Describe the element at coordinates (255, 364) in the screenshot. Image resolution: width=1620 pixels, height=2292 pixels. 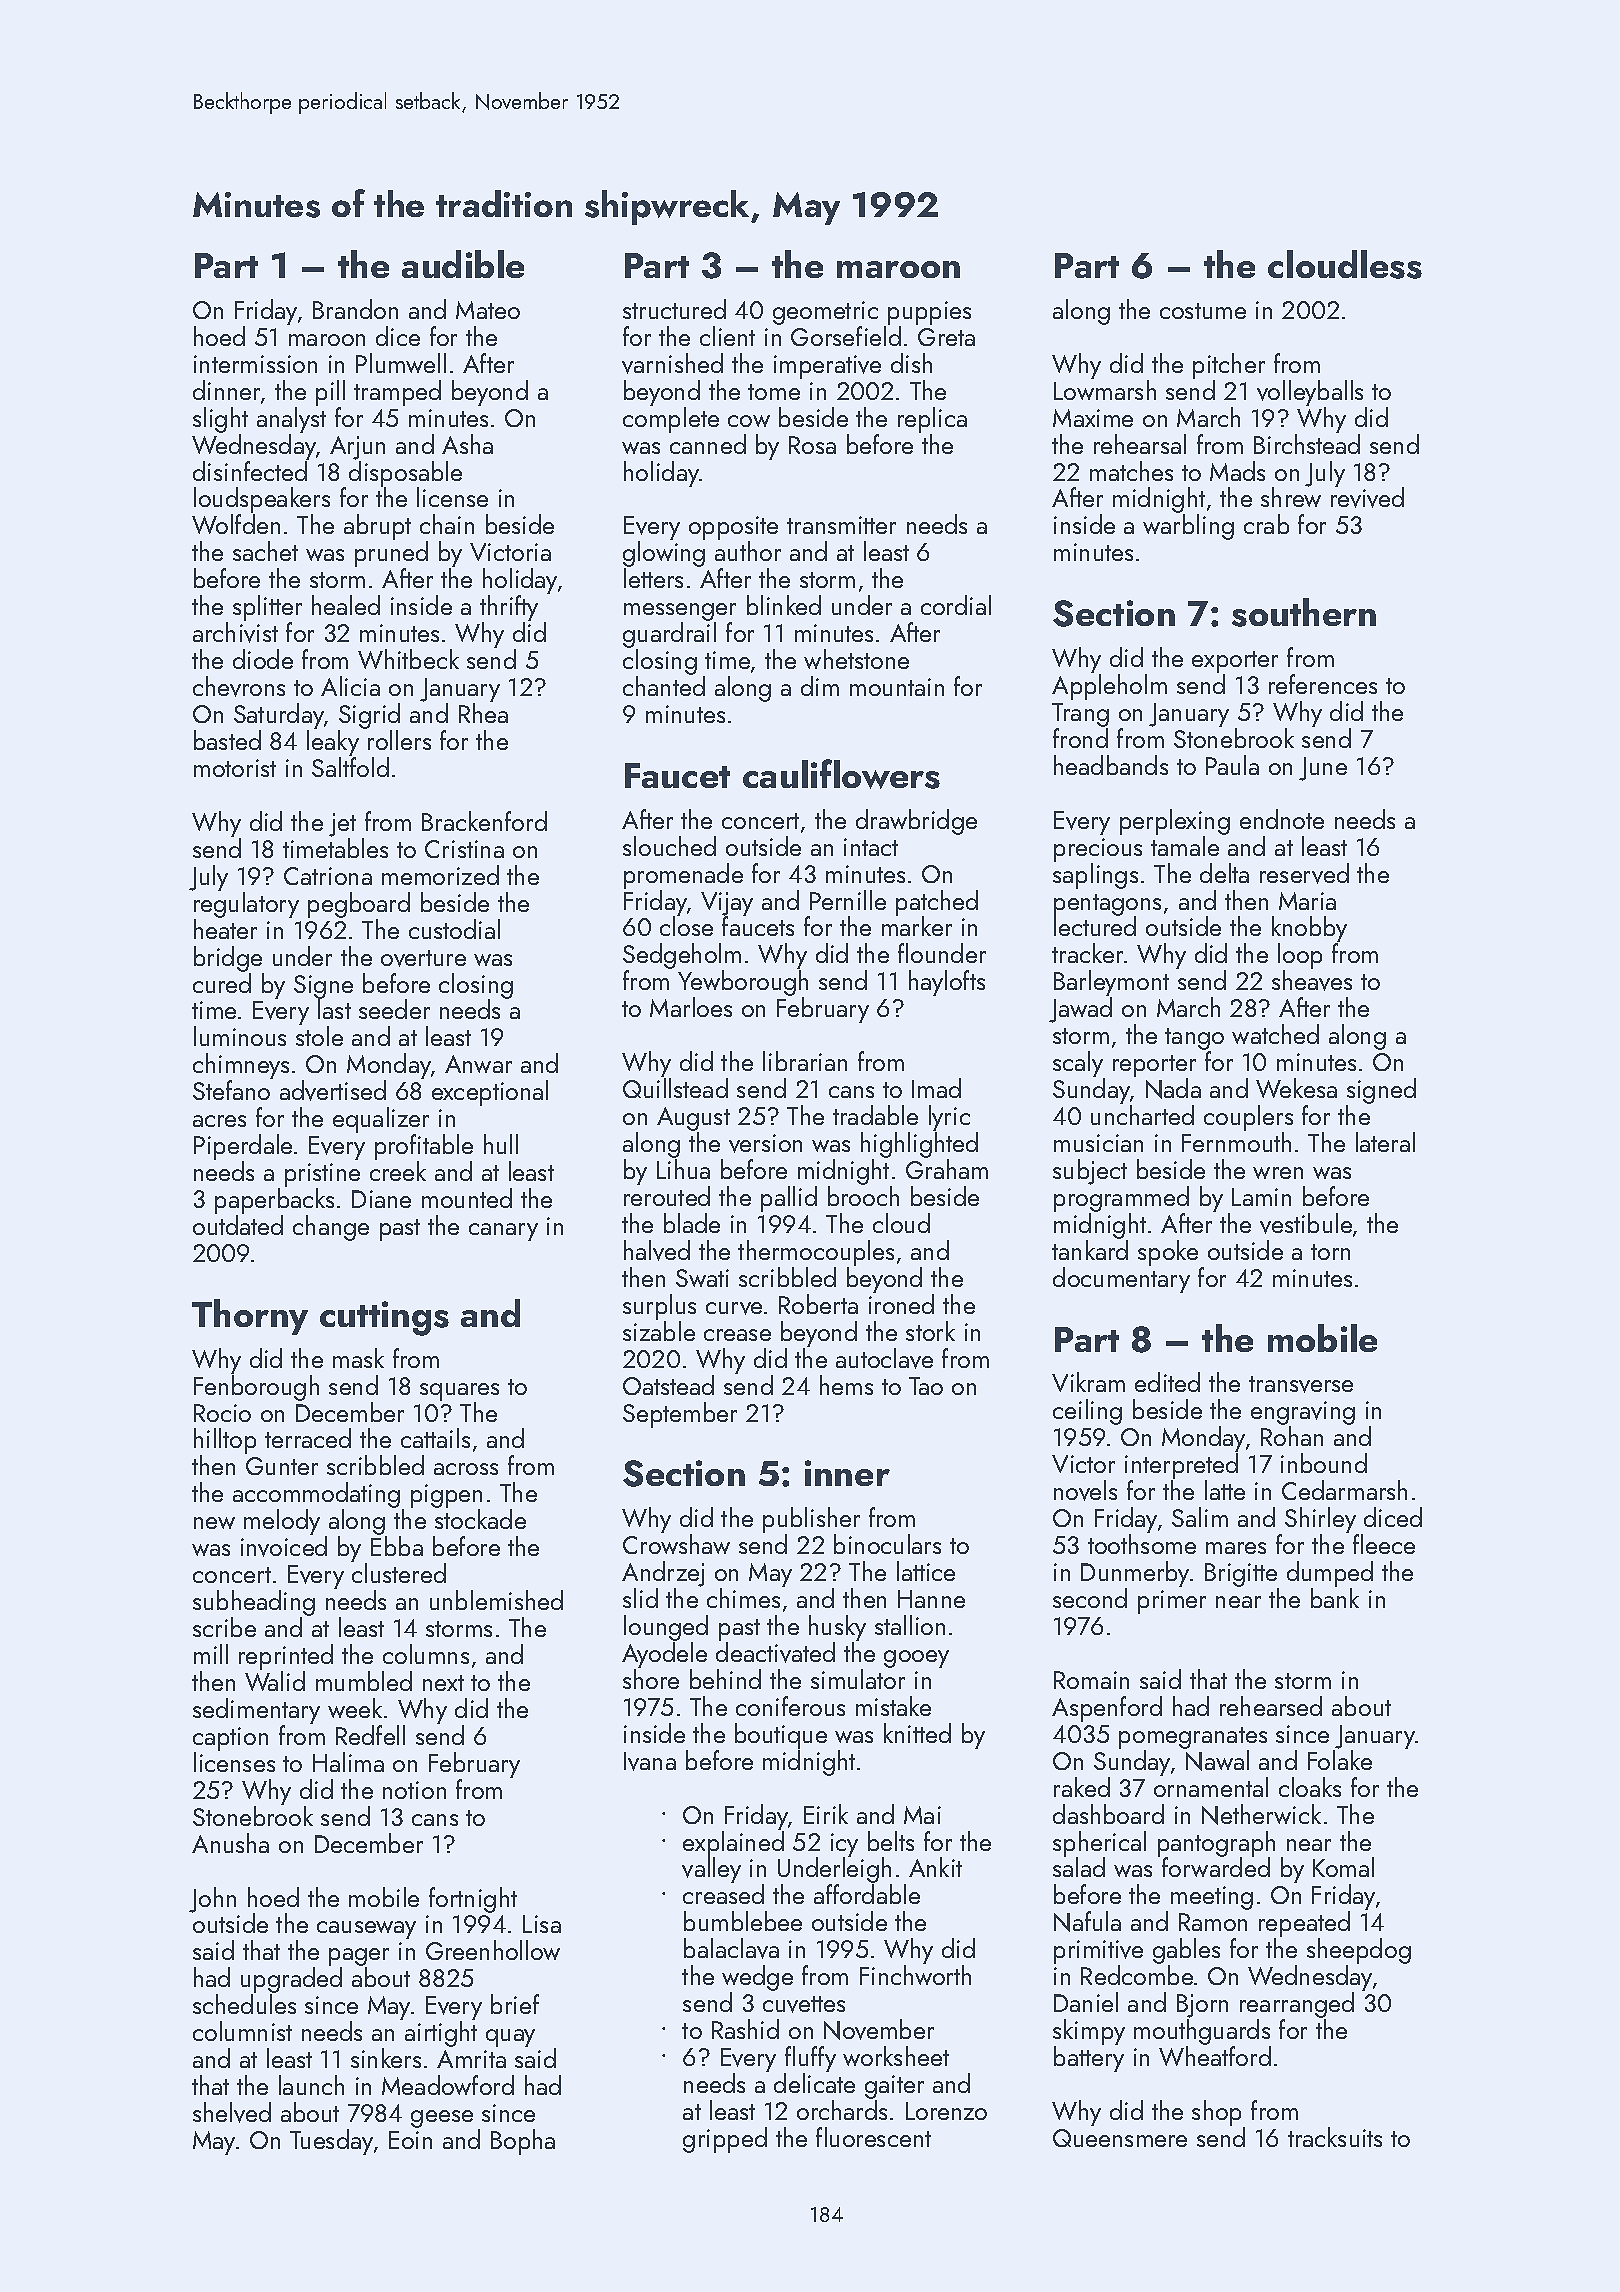
I see `intermission` at that location.
